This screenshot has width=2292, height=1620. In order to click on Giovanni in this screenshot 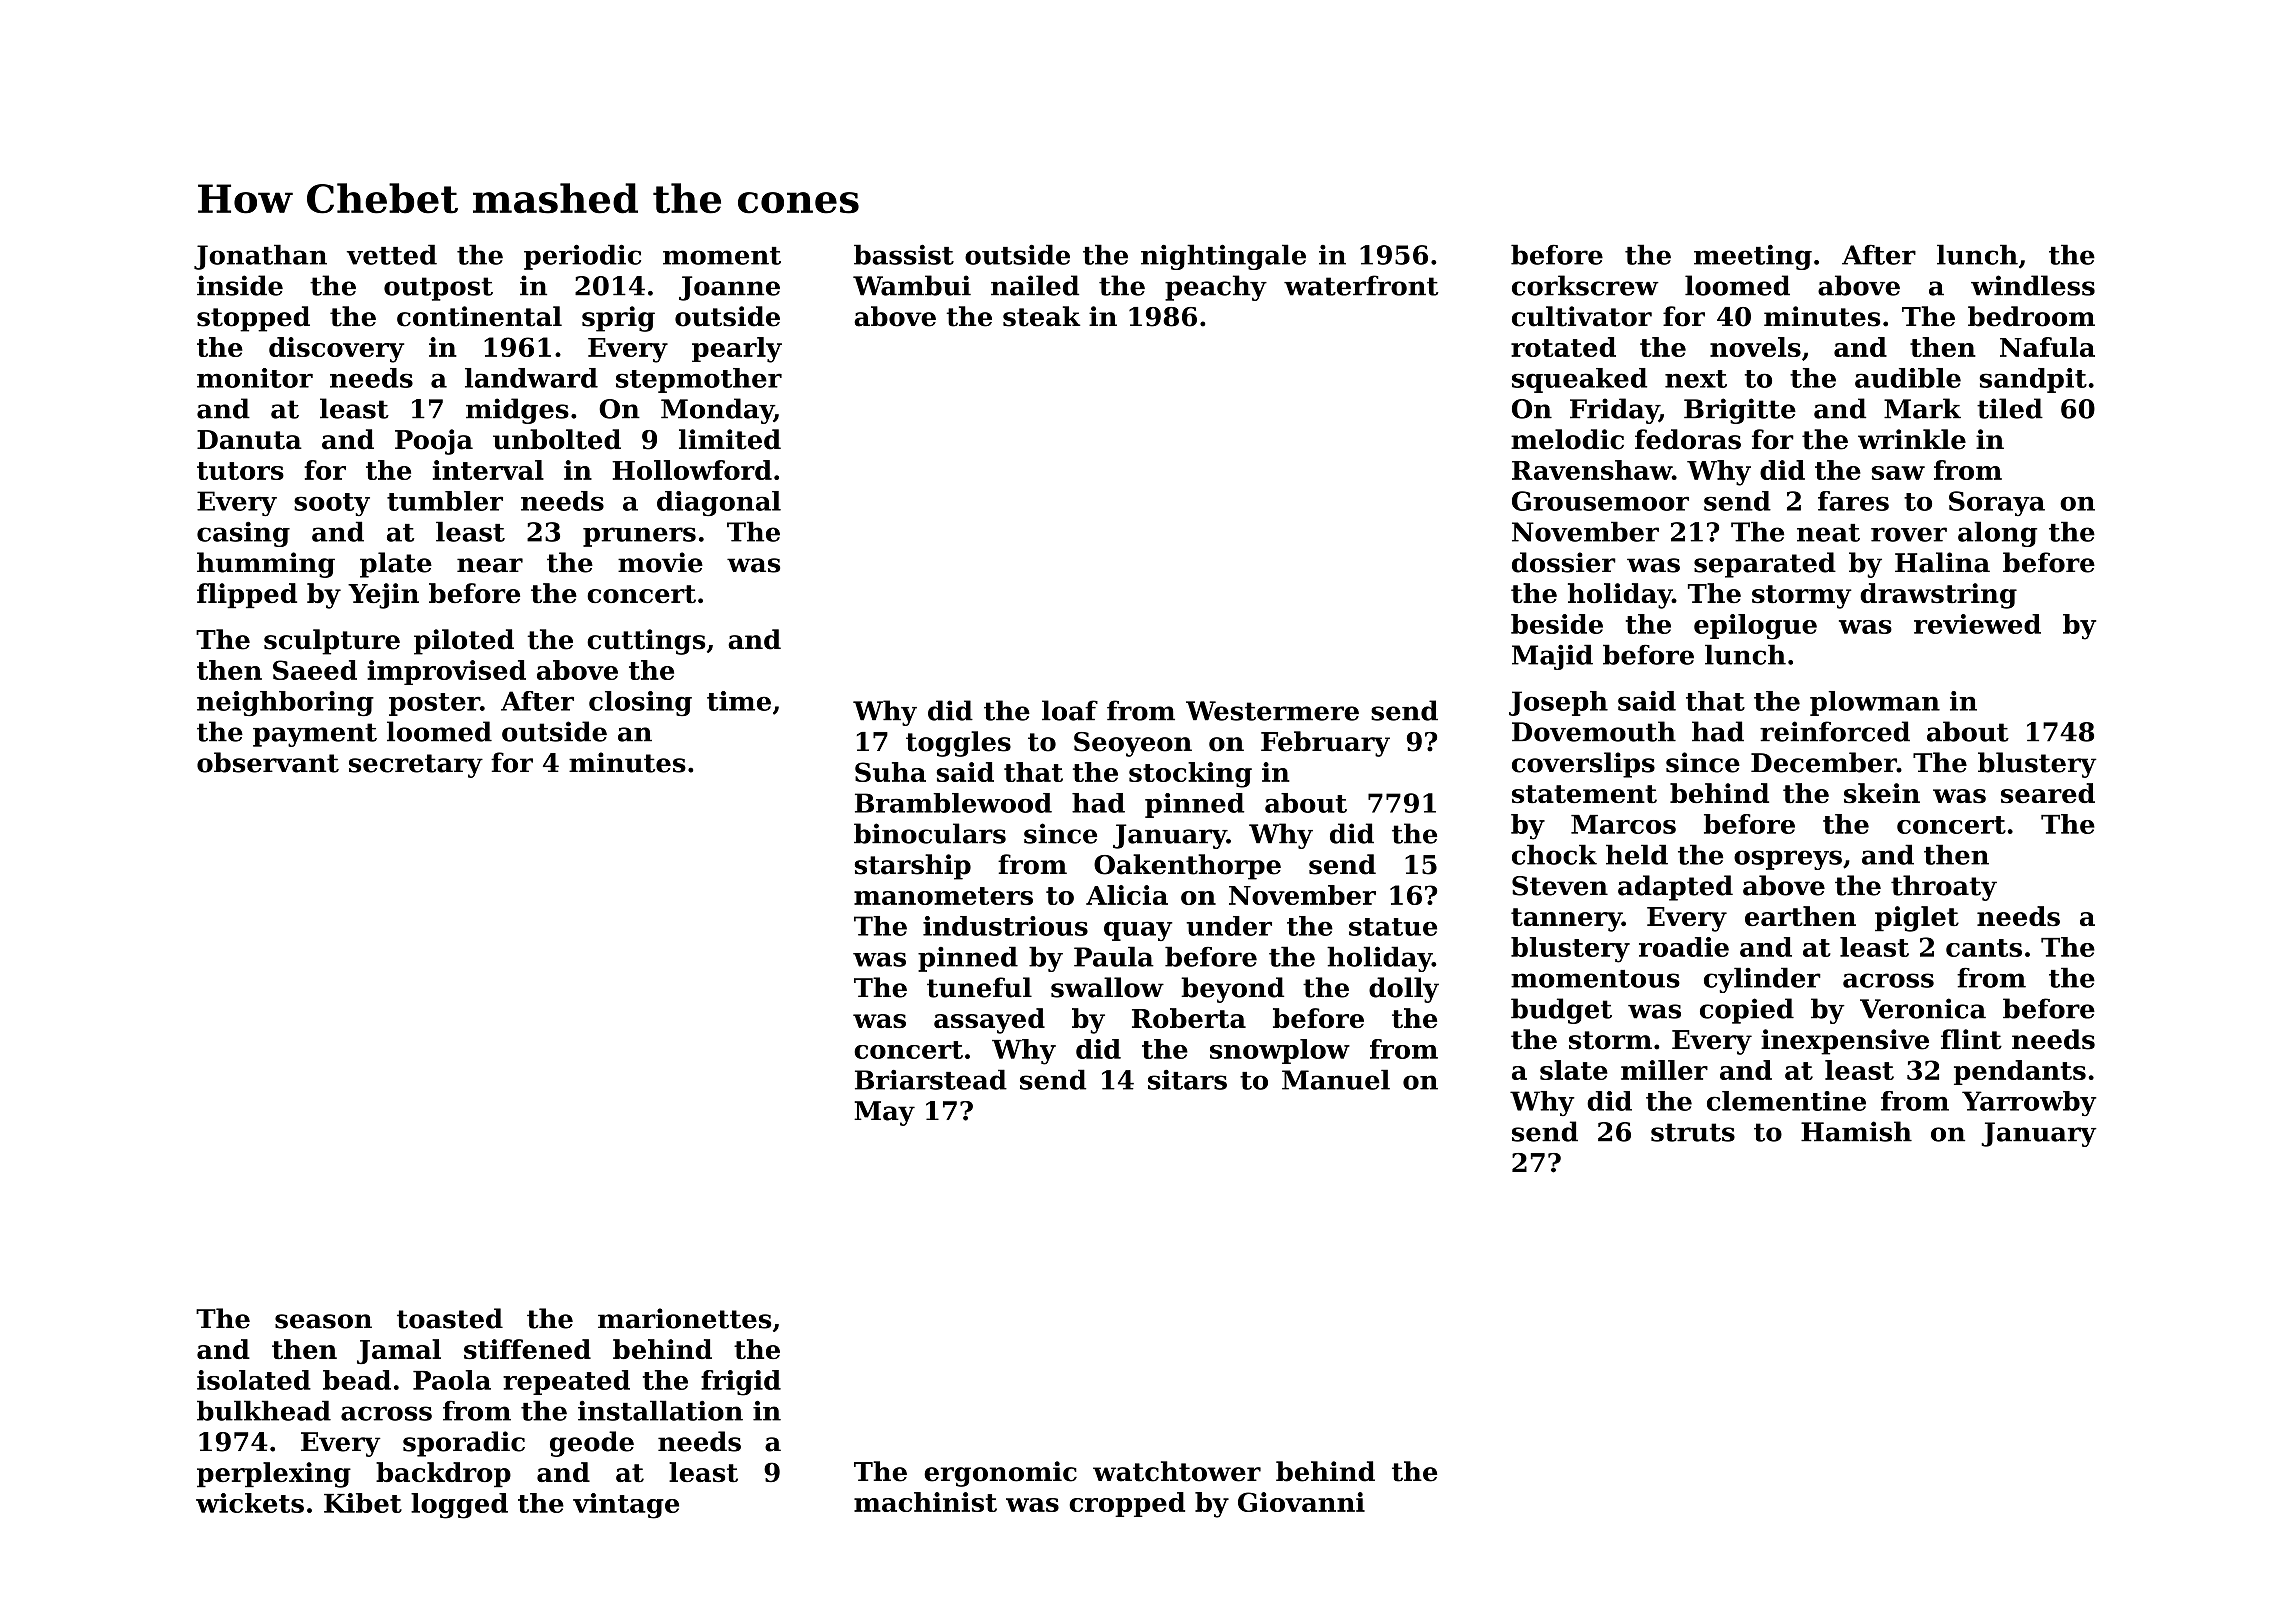, I will do `click(1301, 1502)`.
